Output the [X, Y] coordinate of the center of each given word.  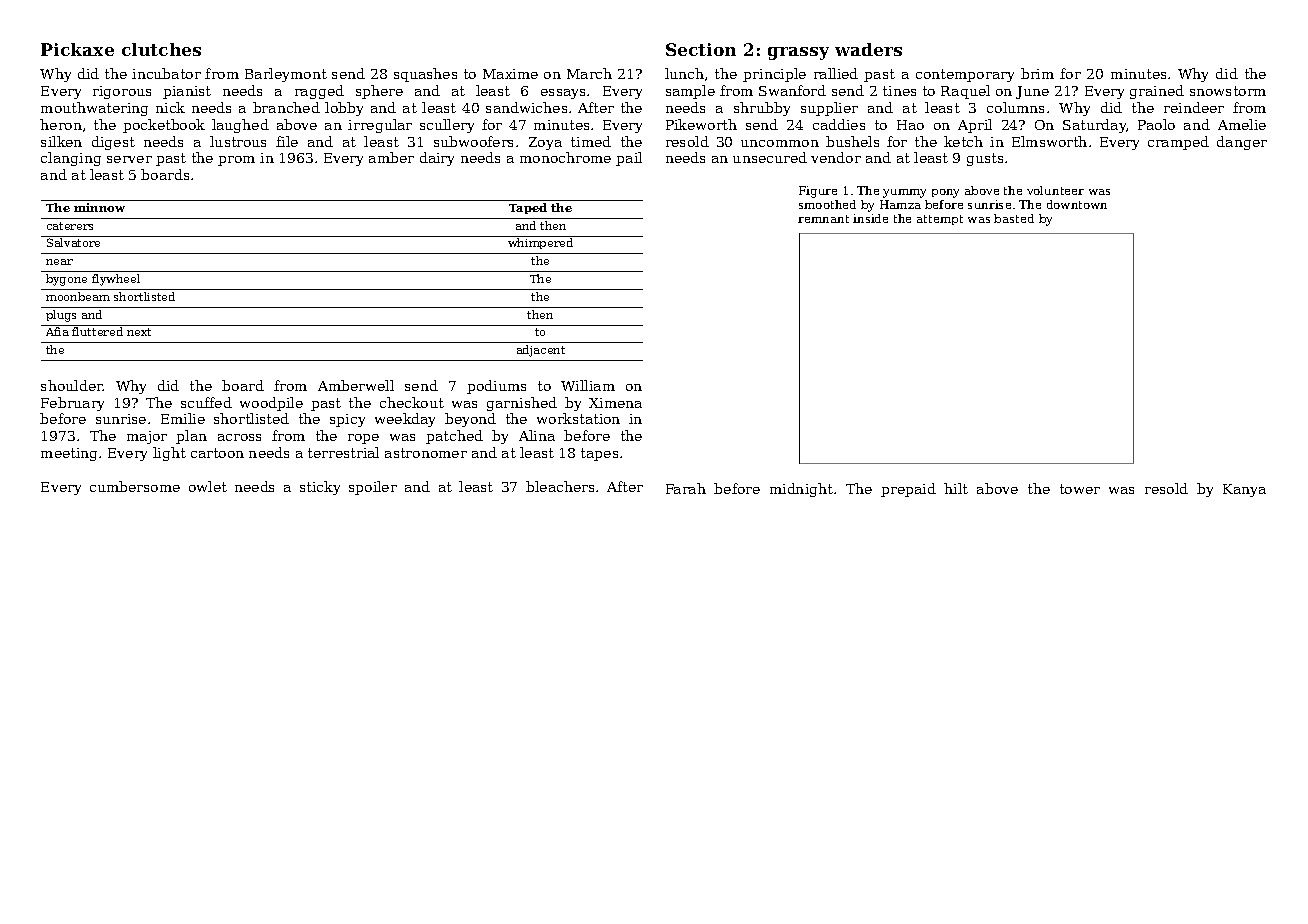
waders [868, 49]
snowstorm [1228, 91]
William [588, 385]
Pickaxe [77, 49]
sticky [320, 488]
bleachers [560, 486]
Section [701, 49]
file [287, 141]
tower [1080, 489]
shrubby [762, 109]
